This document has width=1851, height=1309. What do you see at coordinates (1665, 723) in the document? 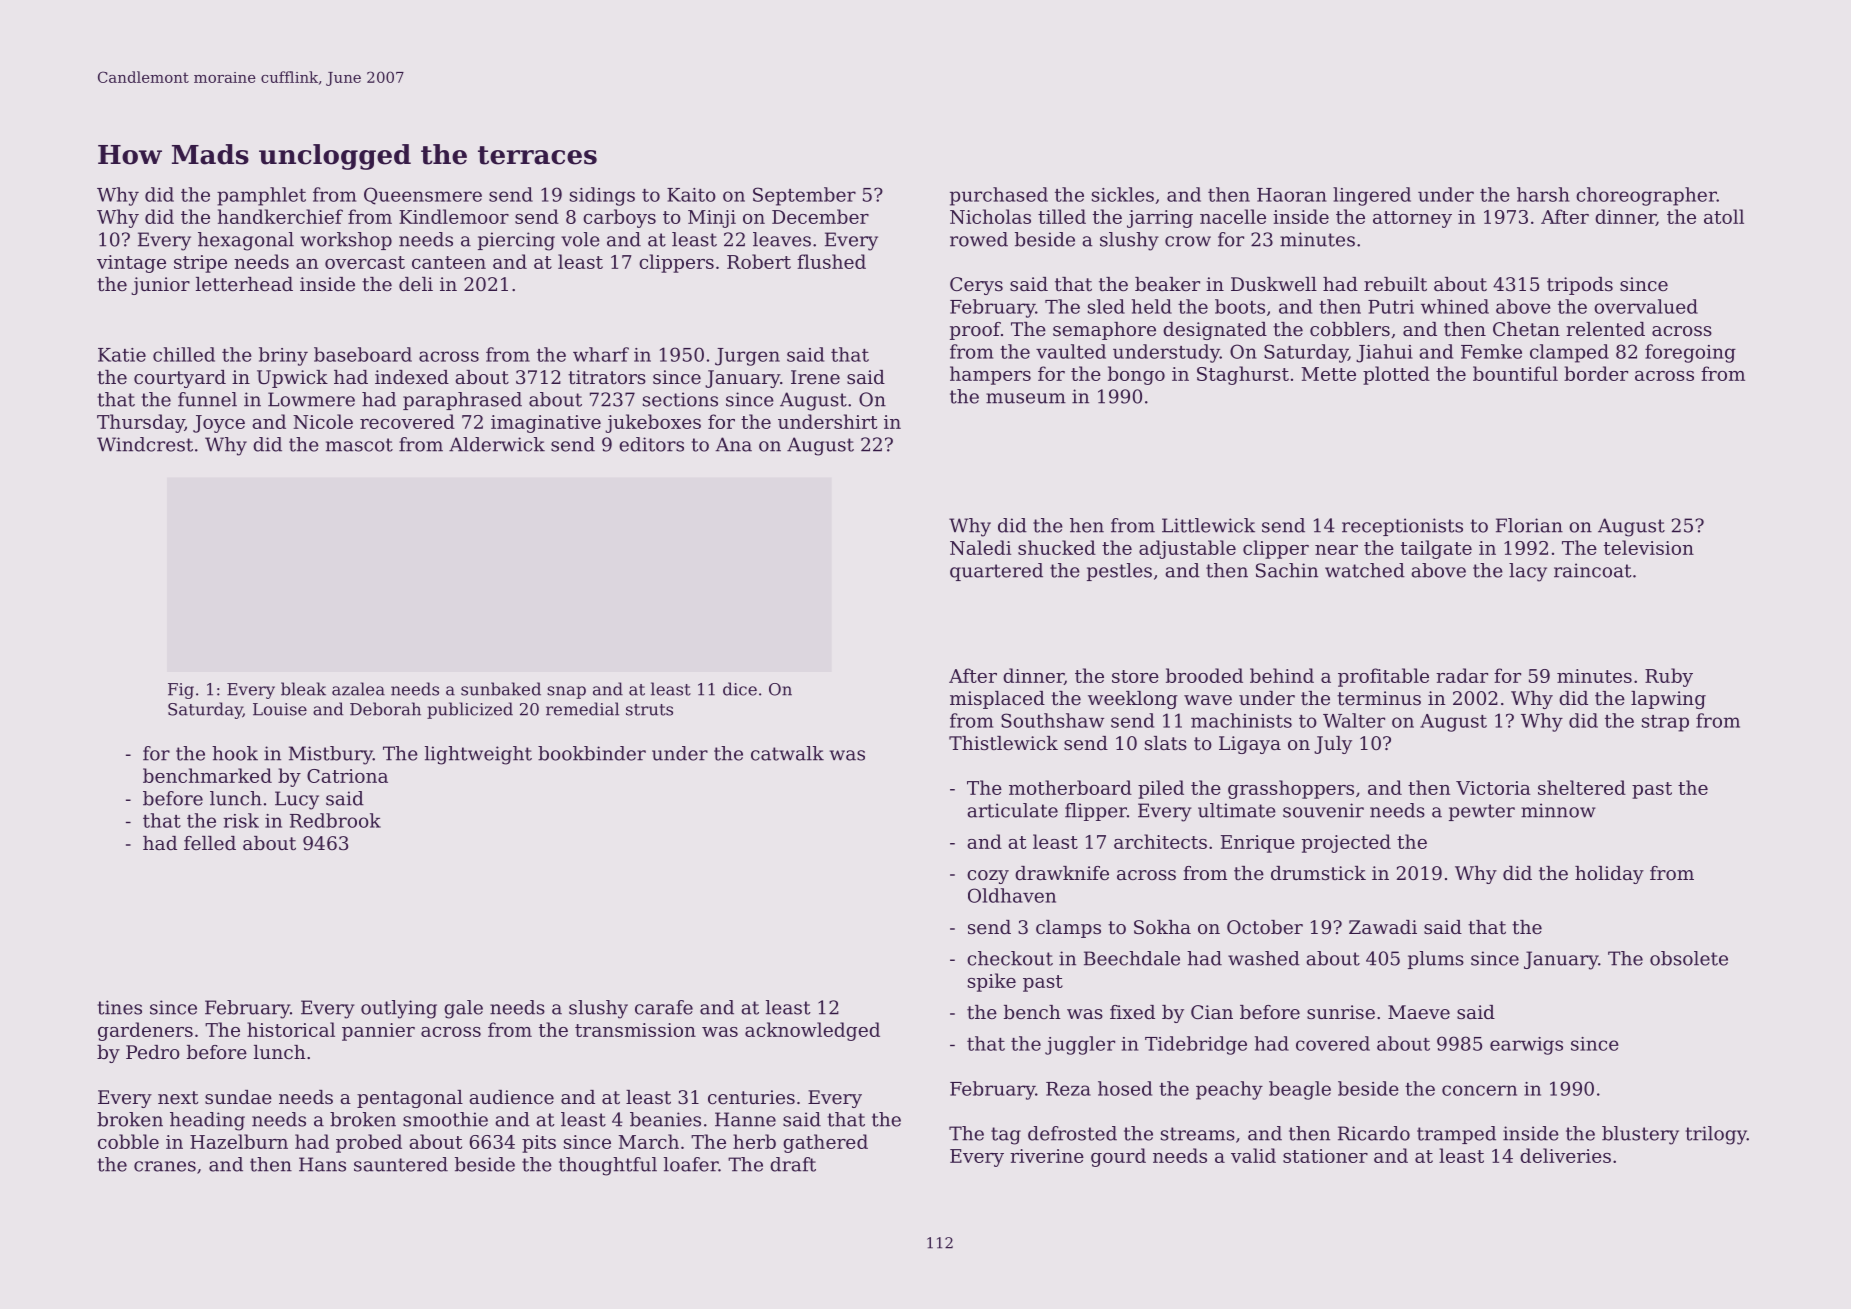
I see `strap` at bounding box center [1665, 723].
